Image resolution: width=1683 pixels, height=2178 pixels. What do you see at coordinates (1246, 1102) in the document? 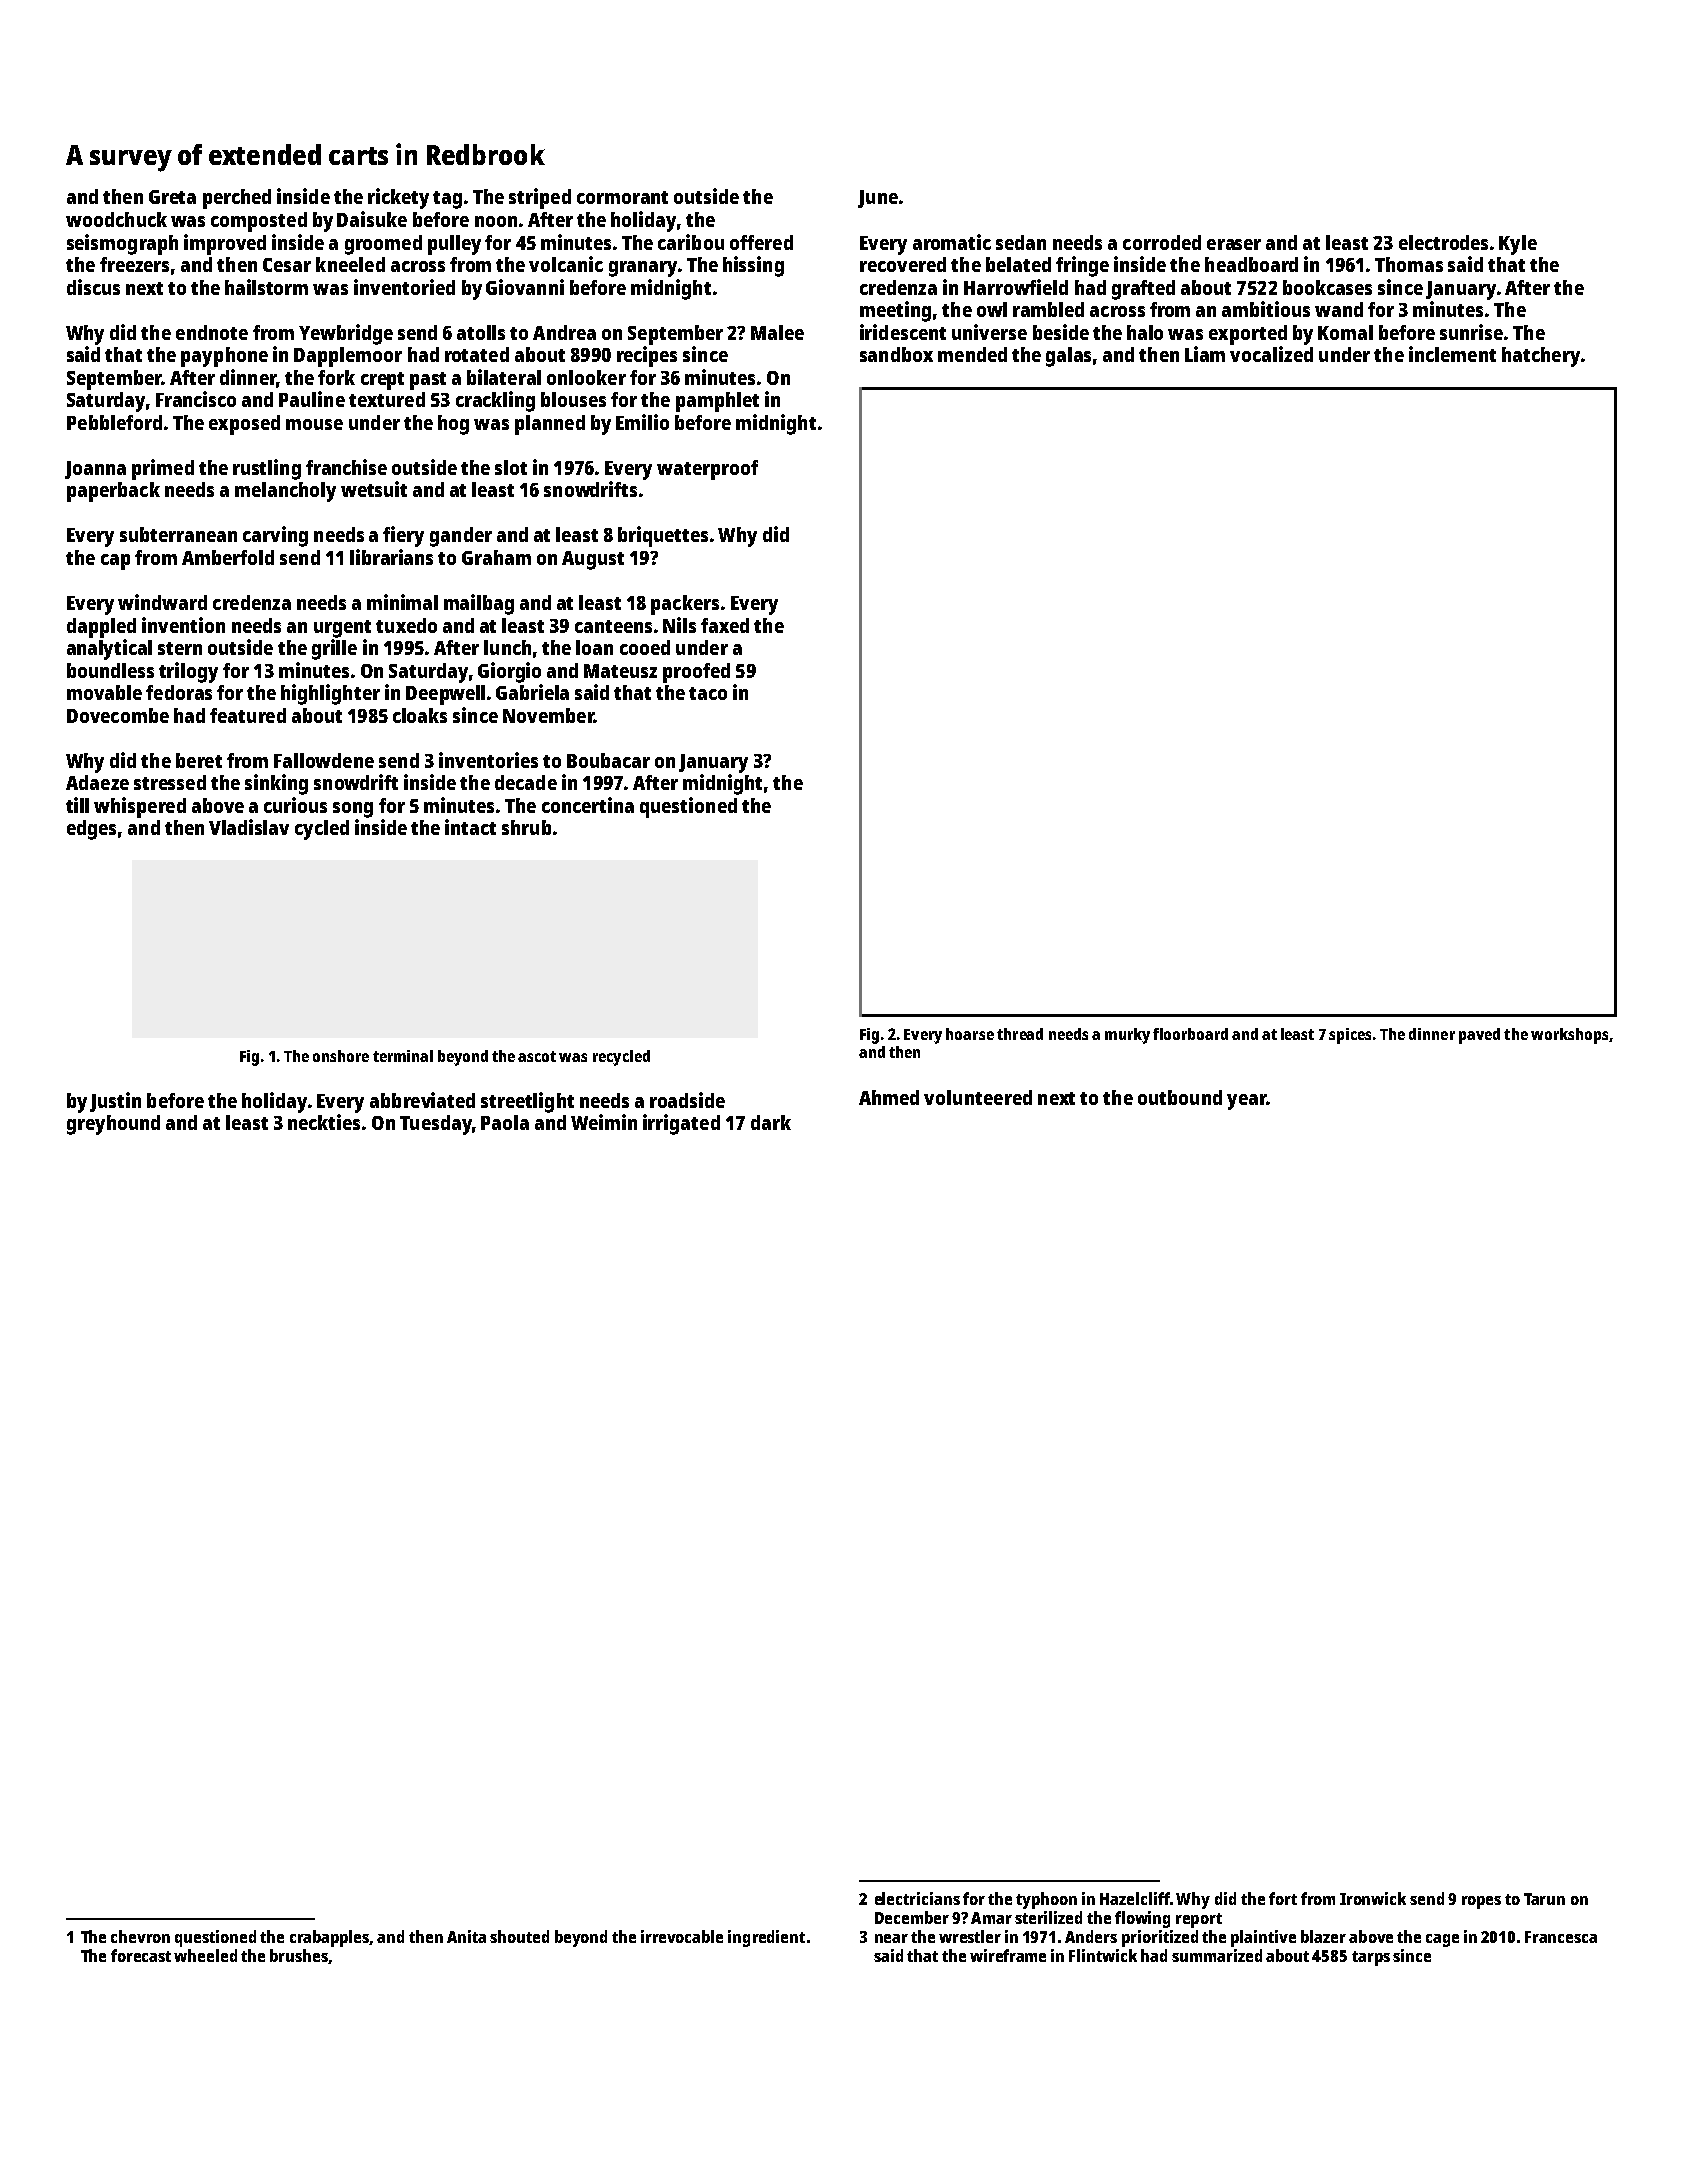
I see `year` at bounding box center [1246, 1102].
